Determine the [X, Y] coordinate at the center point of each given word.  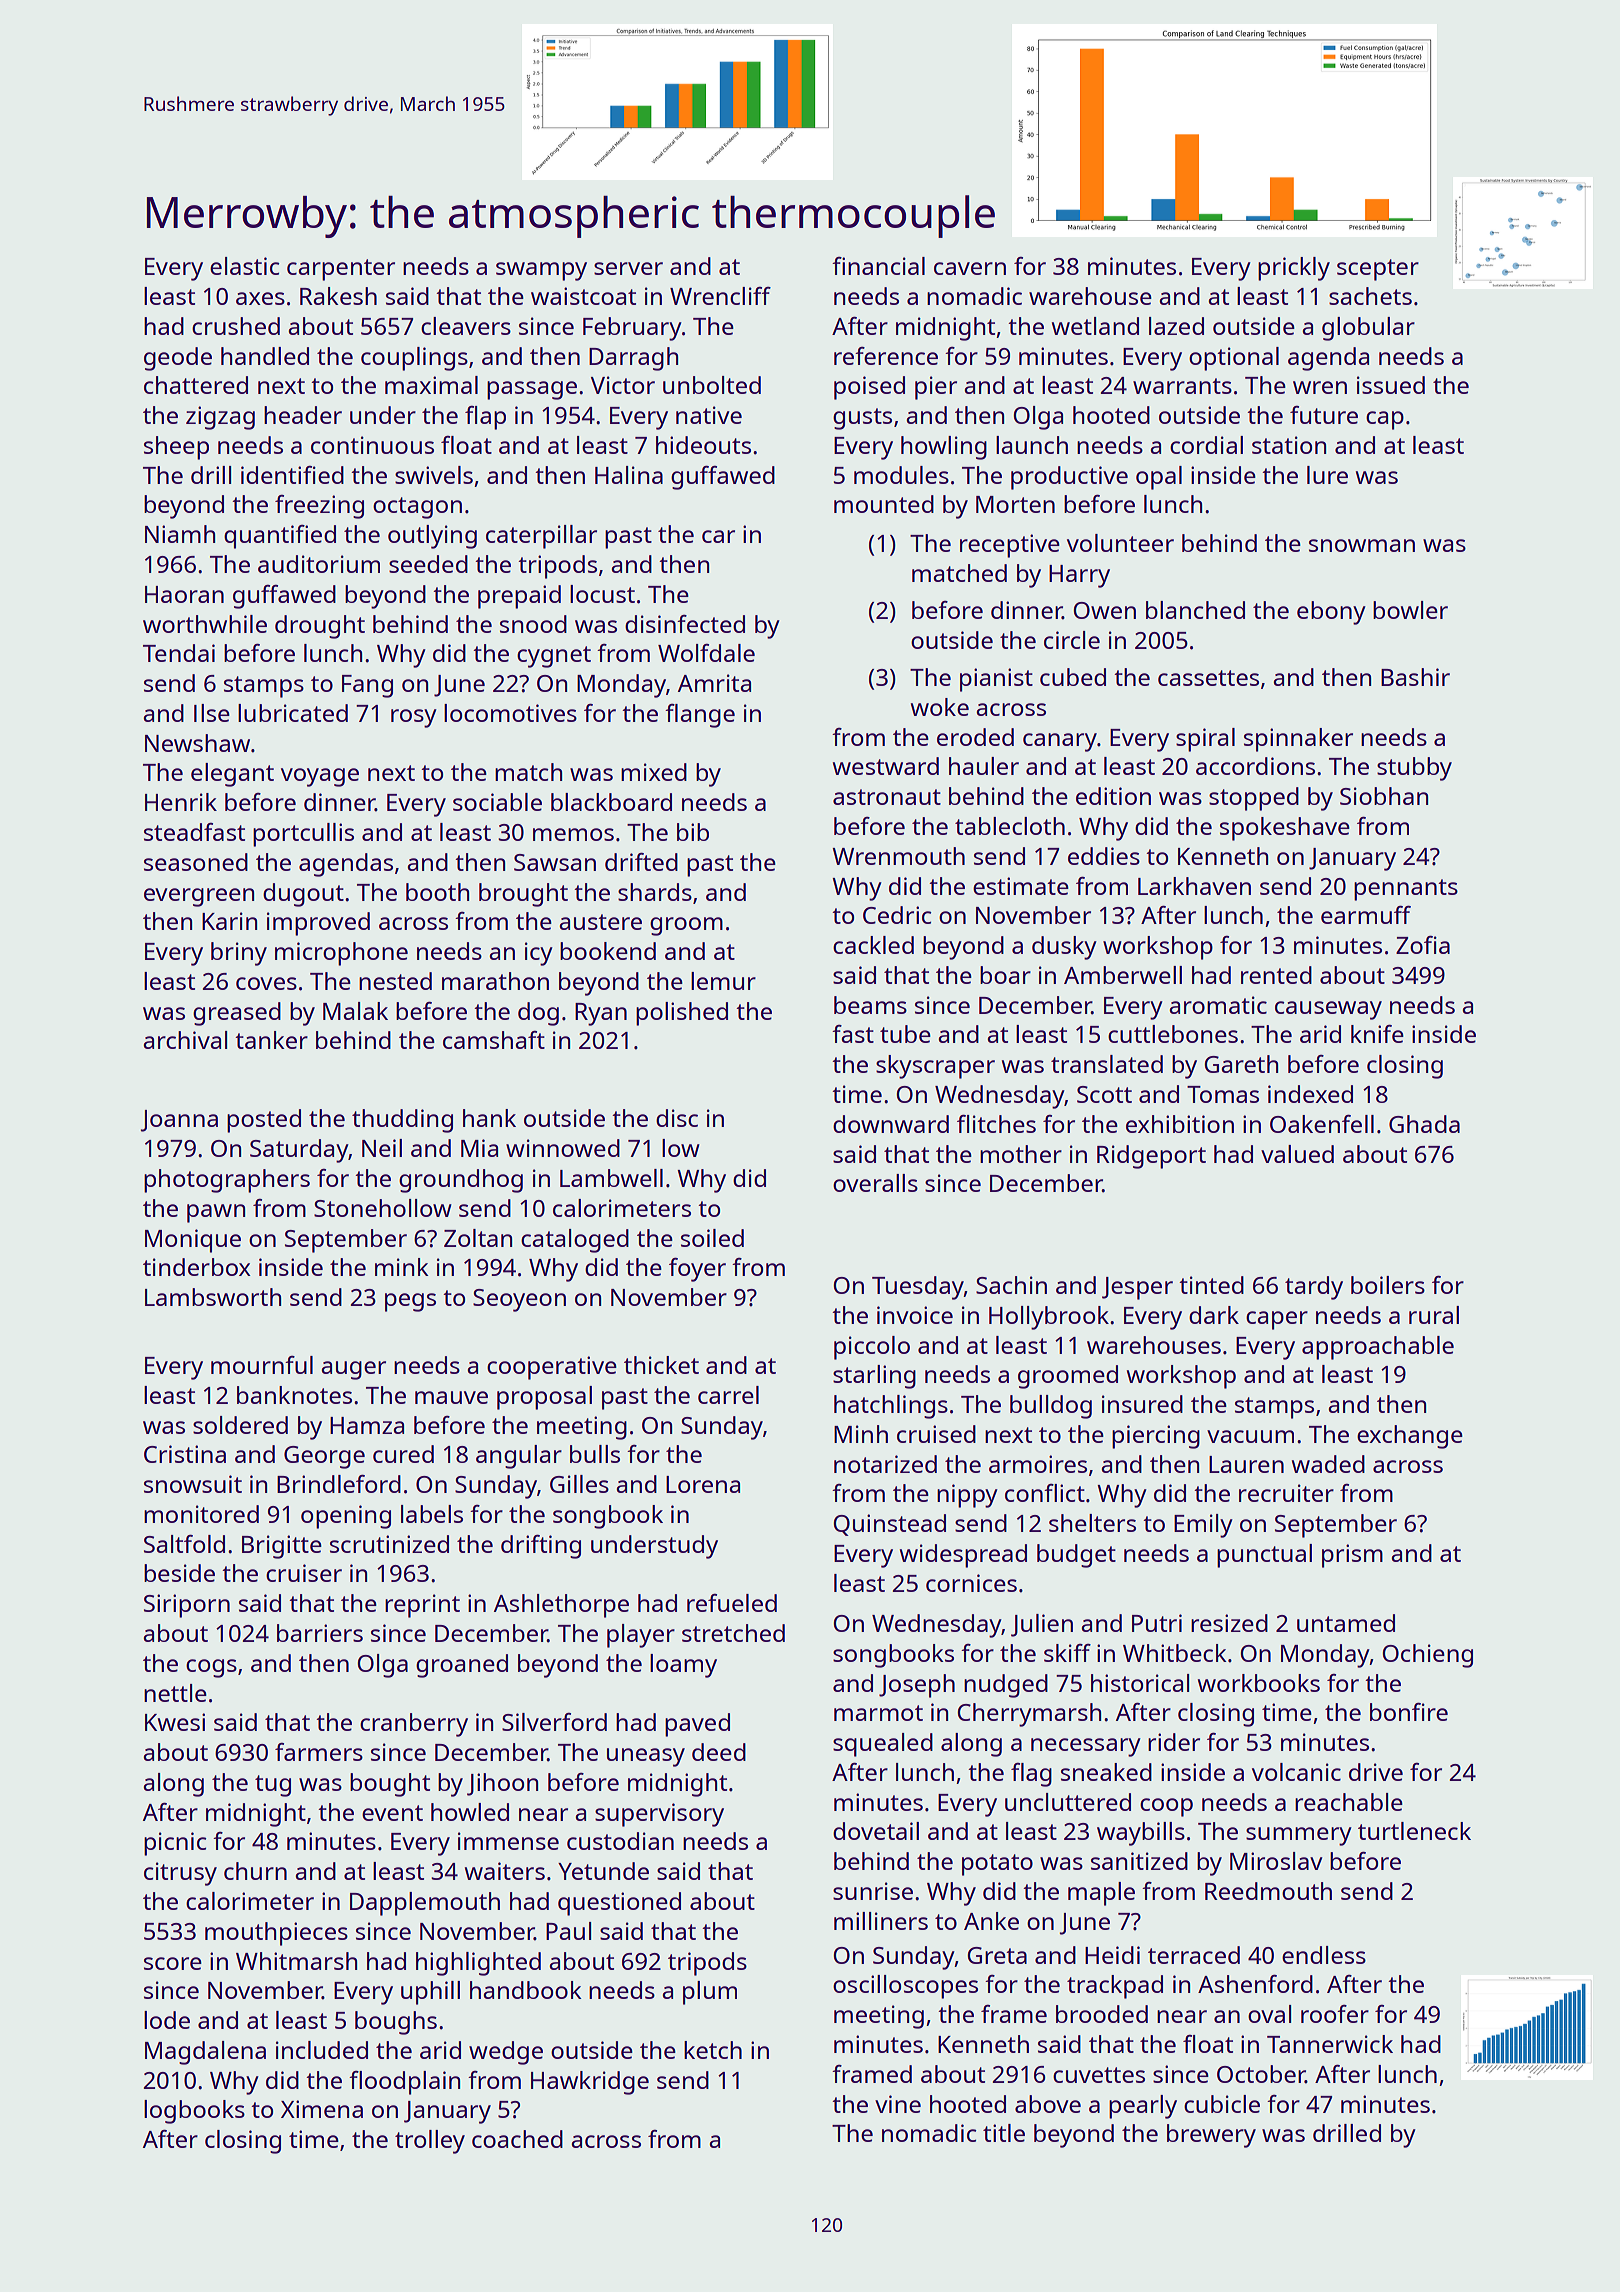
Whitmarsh [296, 1961]
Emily [1203, 1526]
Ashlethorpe [561, 1606]
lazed [1176, 326]
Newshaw [197, 743]
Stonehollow [383, 1208]
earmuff [1366, 915]
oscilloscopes [905, 1987]
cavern [970, 268]
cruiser [304, 1573]
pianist [996, 680]
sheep [176, 448]
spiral [1205, 740]
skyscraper [935, 1067]
